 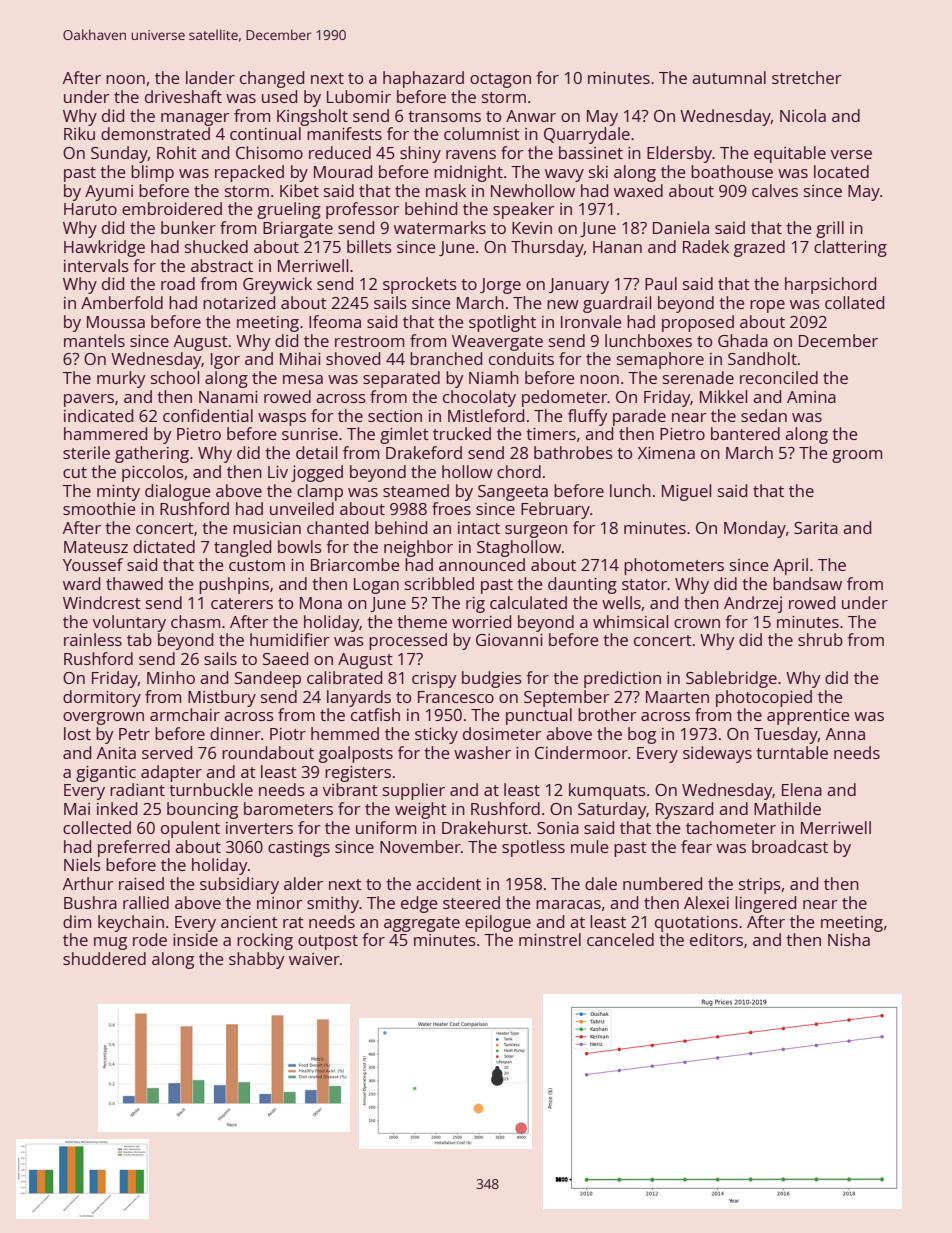 What do you see at coordinates (500, 80) in the screenshot?
I see `octagon` at bounding box center [500, 80].
